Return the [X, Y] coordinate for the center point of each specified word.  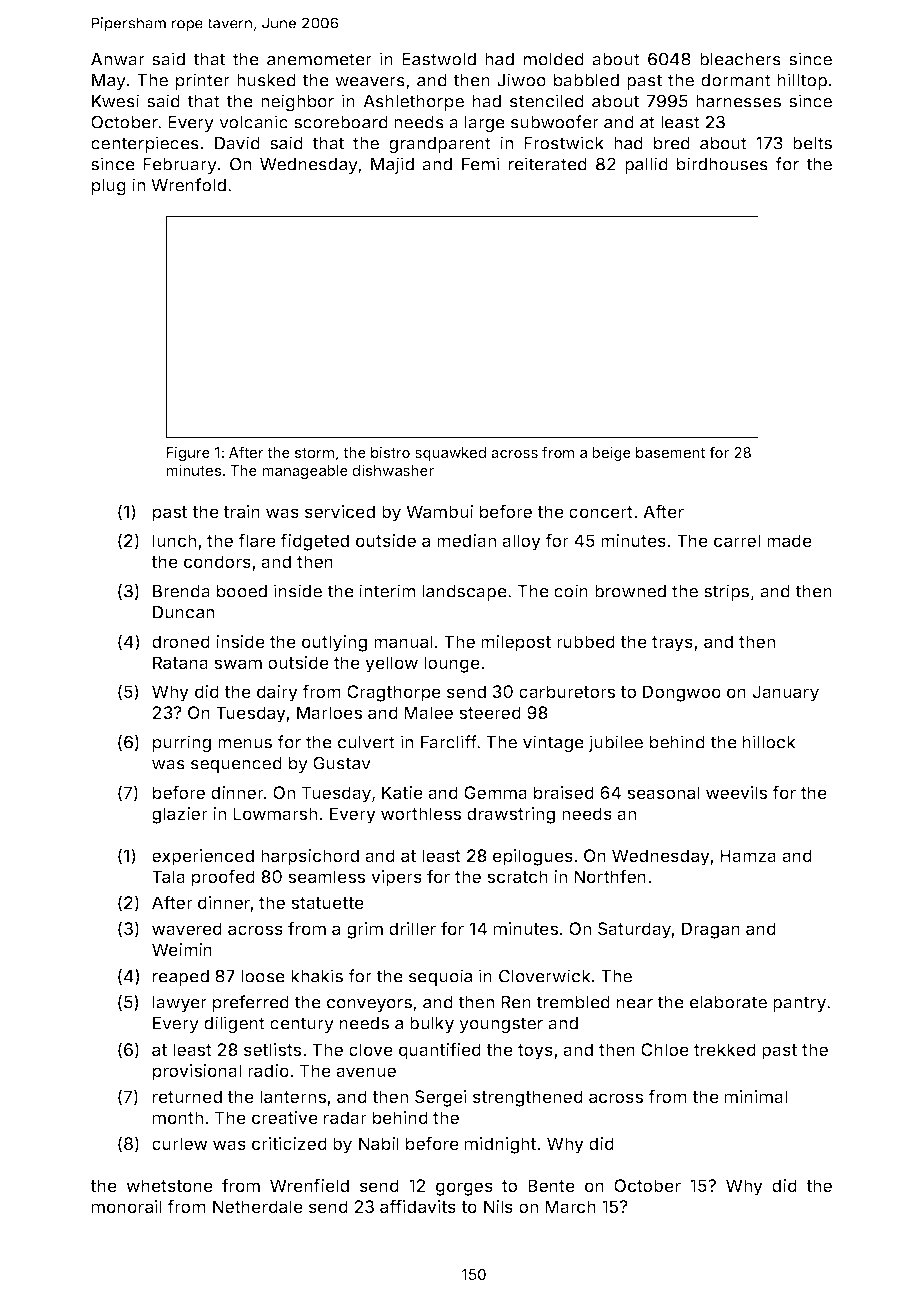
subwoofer [555, 122]
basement [670, 452]
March [570, 1206]
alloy [521, 542]
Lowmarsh [275, 813]
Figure [188, 454]
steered [490, 712]
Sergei [441, 1098]
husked [266, 80]
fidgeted [314, 542]
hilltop [802, 81]
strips [726, 592]
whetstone [169, 1185]
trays [672, 644]
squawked [450, 454]
